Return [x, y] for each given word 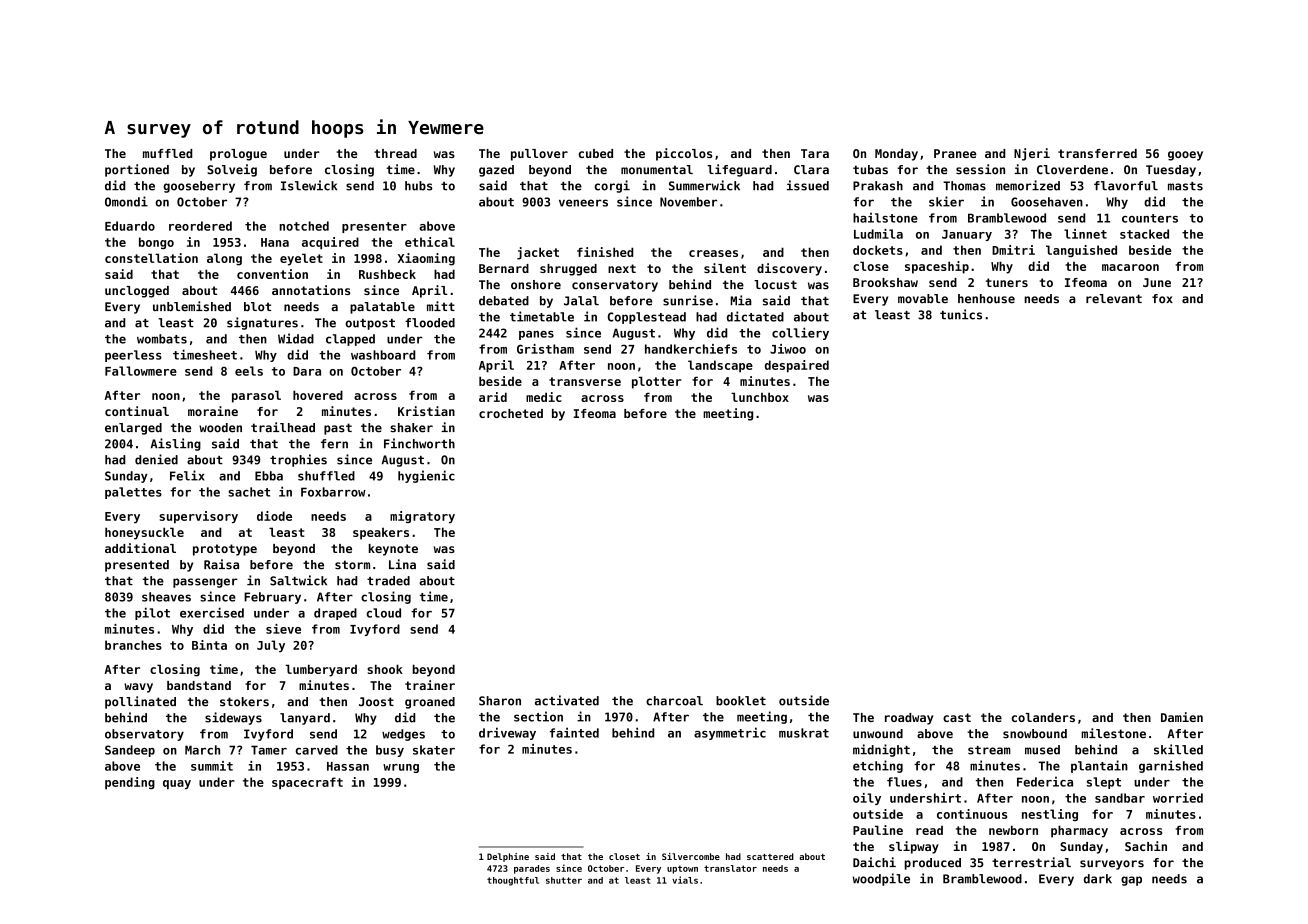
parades [532, 869]
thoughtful [513, 881]
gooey [1185, 156]
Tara [815, 153]
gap [1131, 881]
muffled [167, 153]
